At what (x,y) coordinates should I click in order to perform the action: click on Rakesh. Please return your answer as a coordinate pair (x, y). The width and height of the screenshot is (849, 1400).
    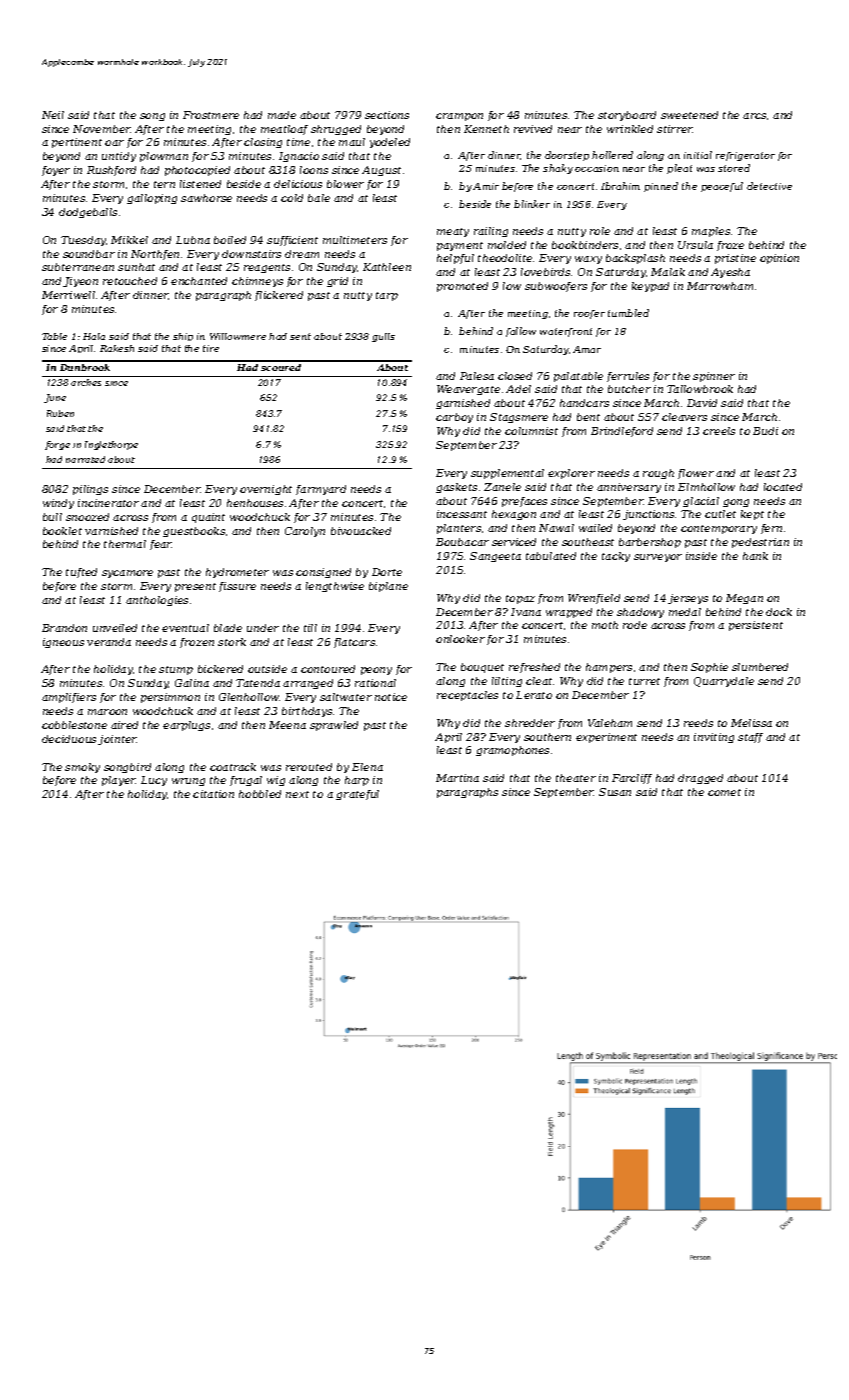
    Looking at the image, I should click on (117, 348).
